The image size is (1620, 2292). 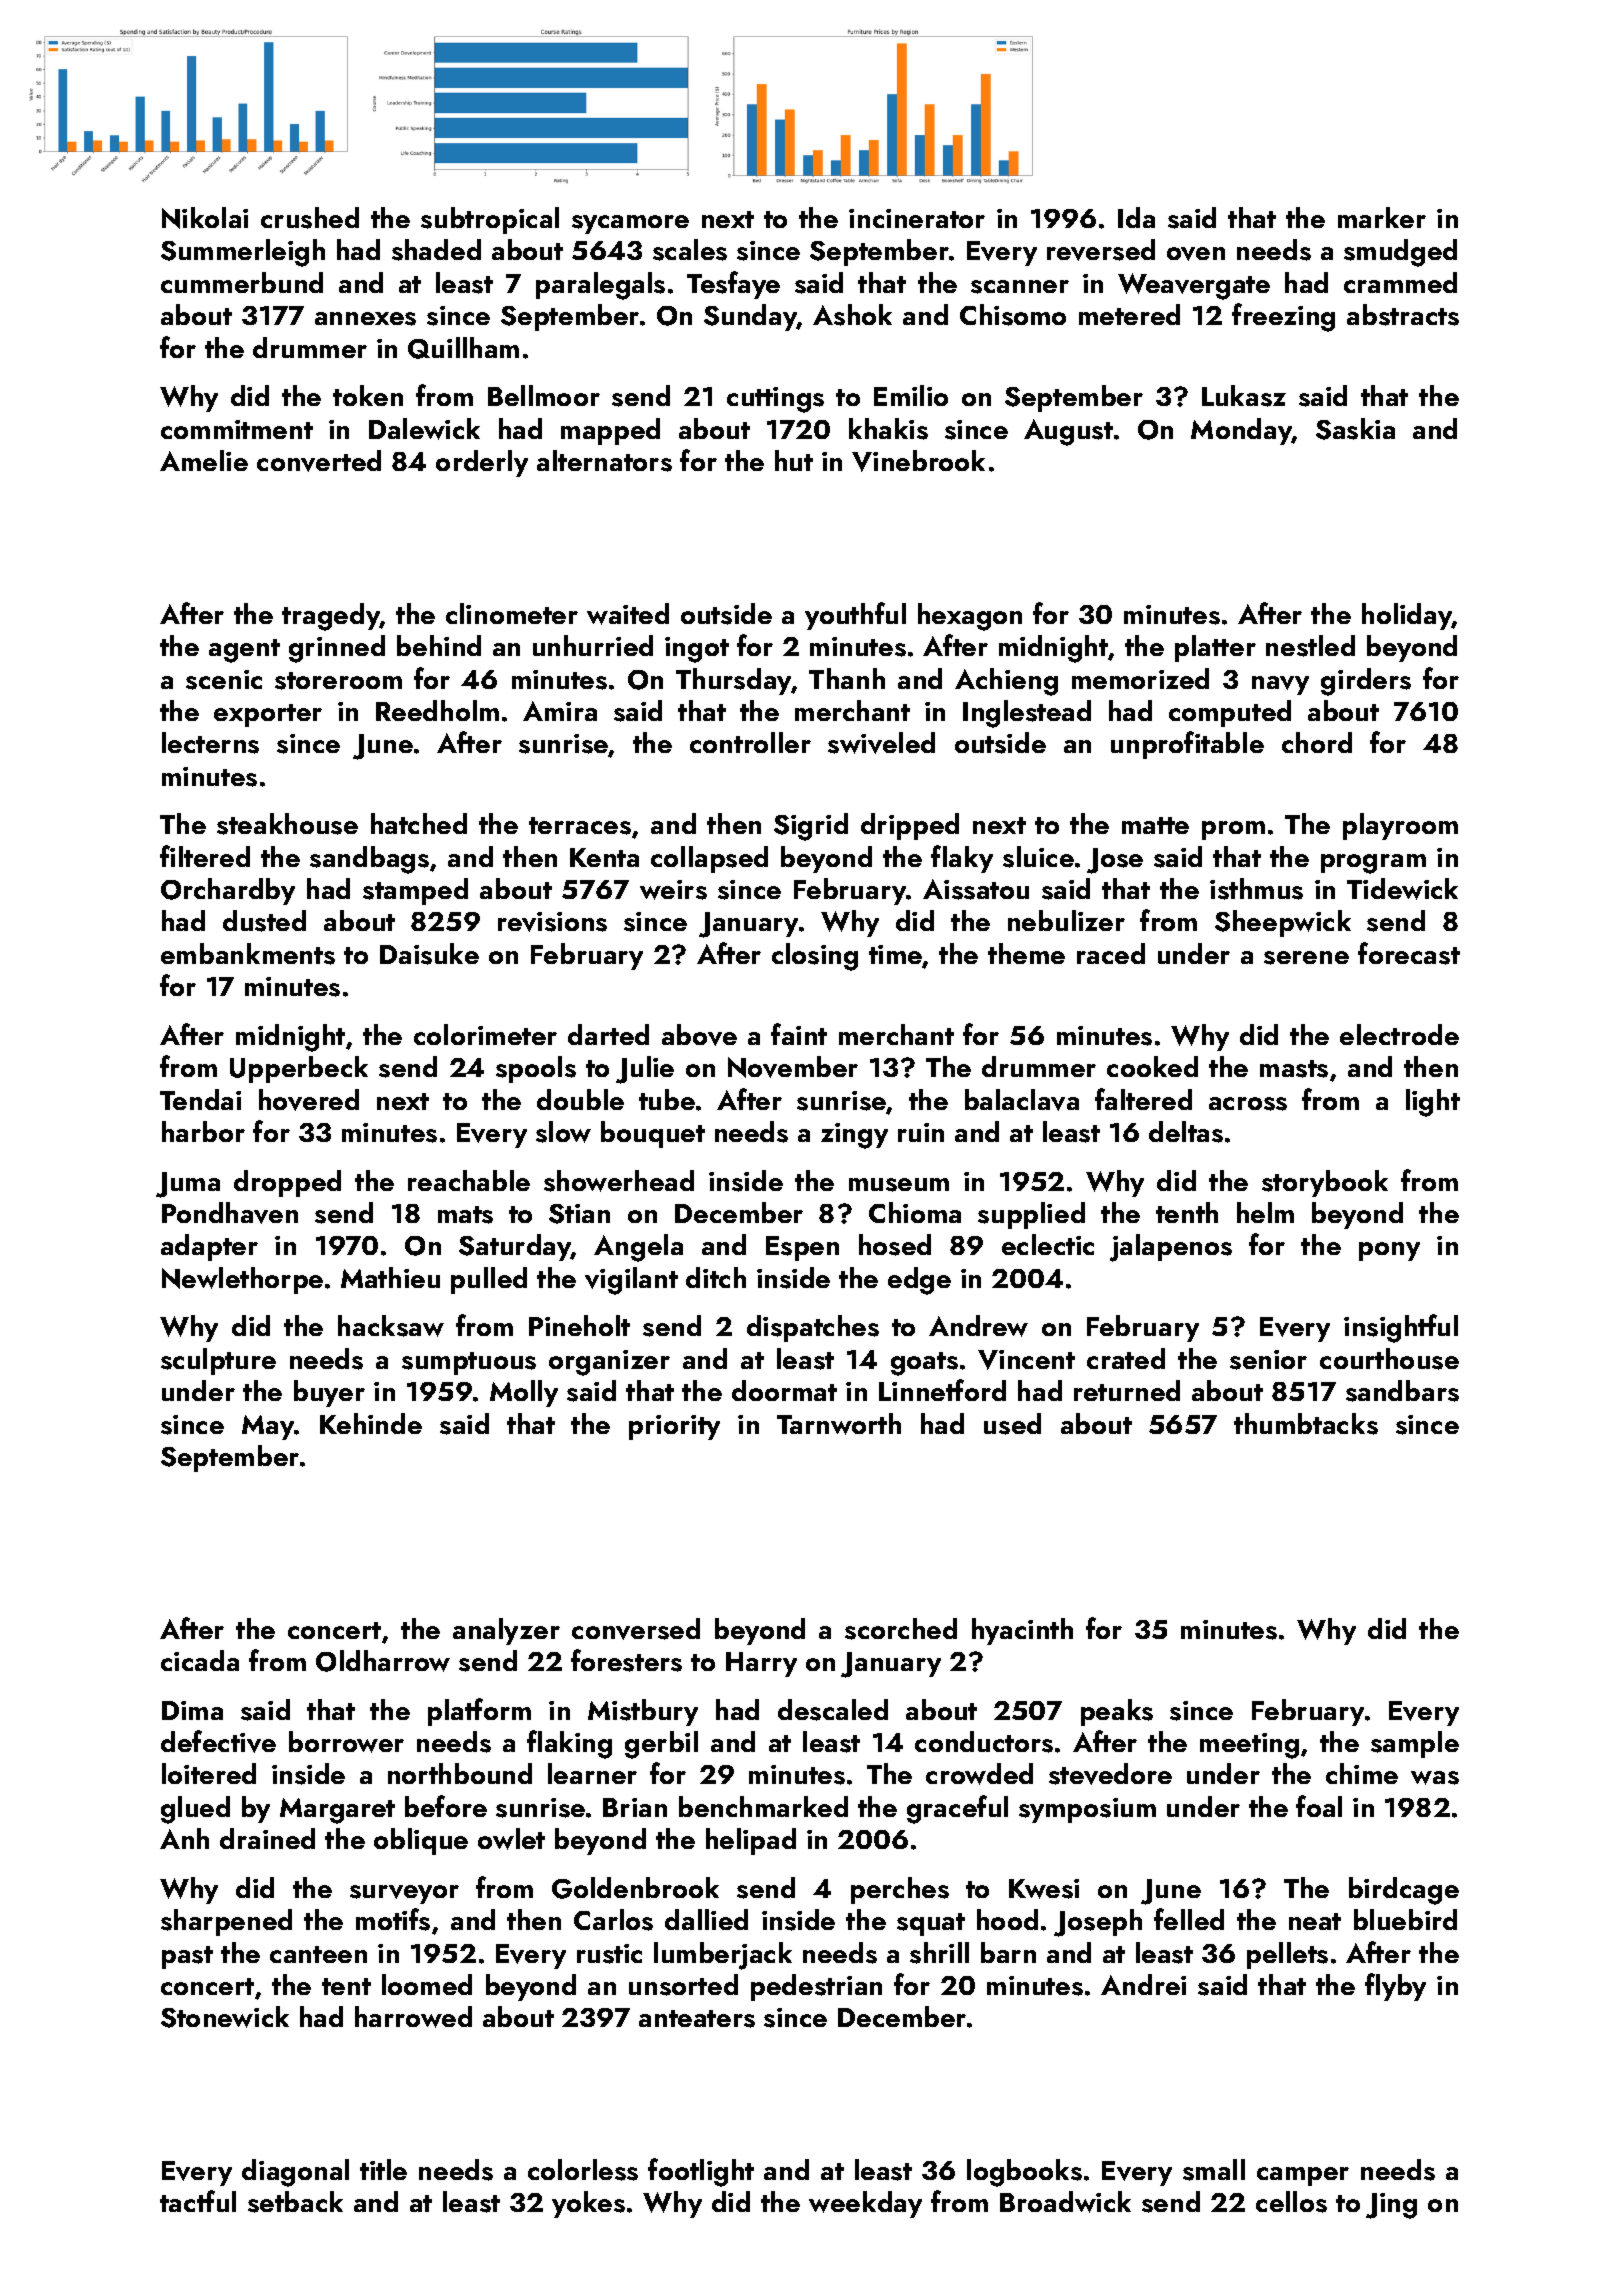 What do you see at coordinates (1382, 217) in the screenshot?
I see `marker` at bounding box center [1382, 217].
